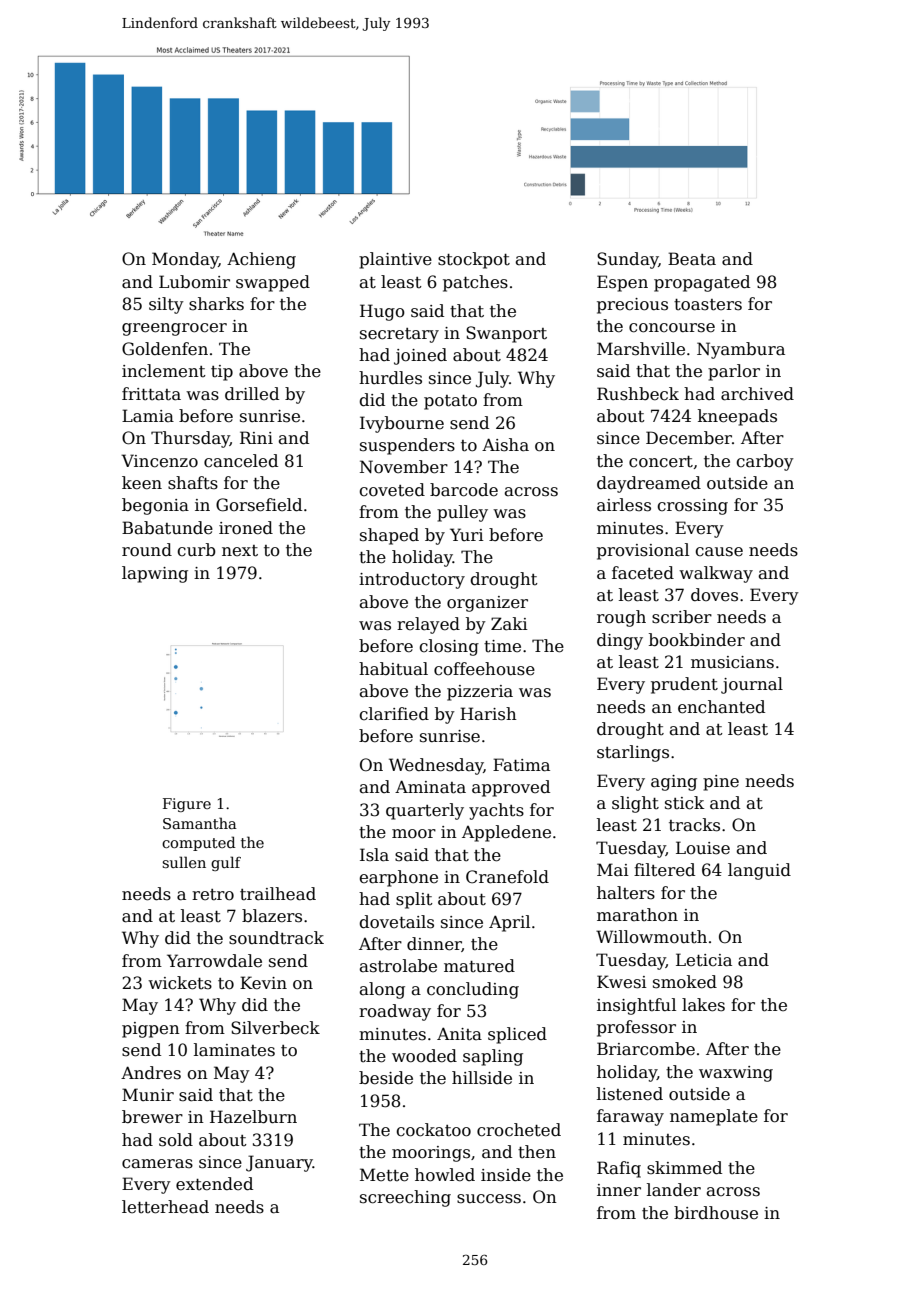 This screenshot has width=924, height=1308. I want to click on habitual, so click(393, 669).
